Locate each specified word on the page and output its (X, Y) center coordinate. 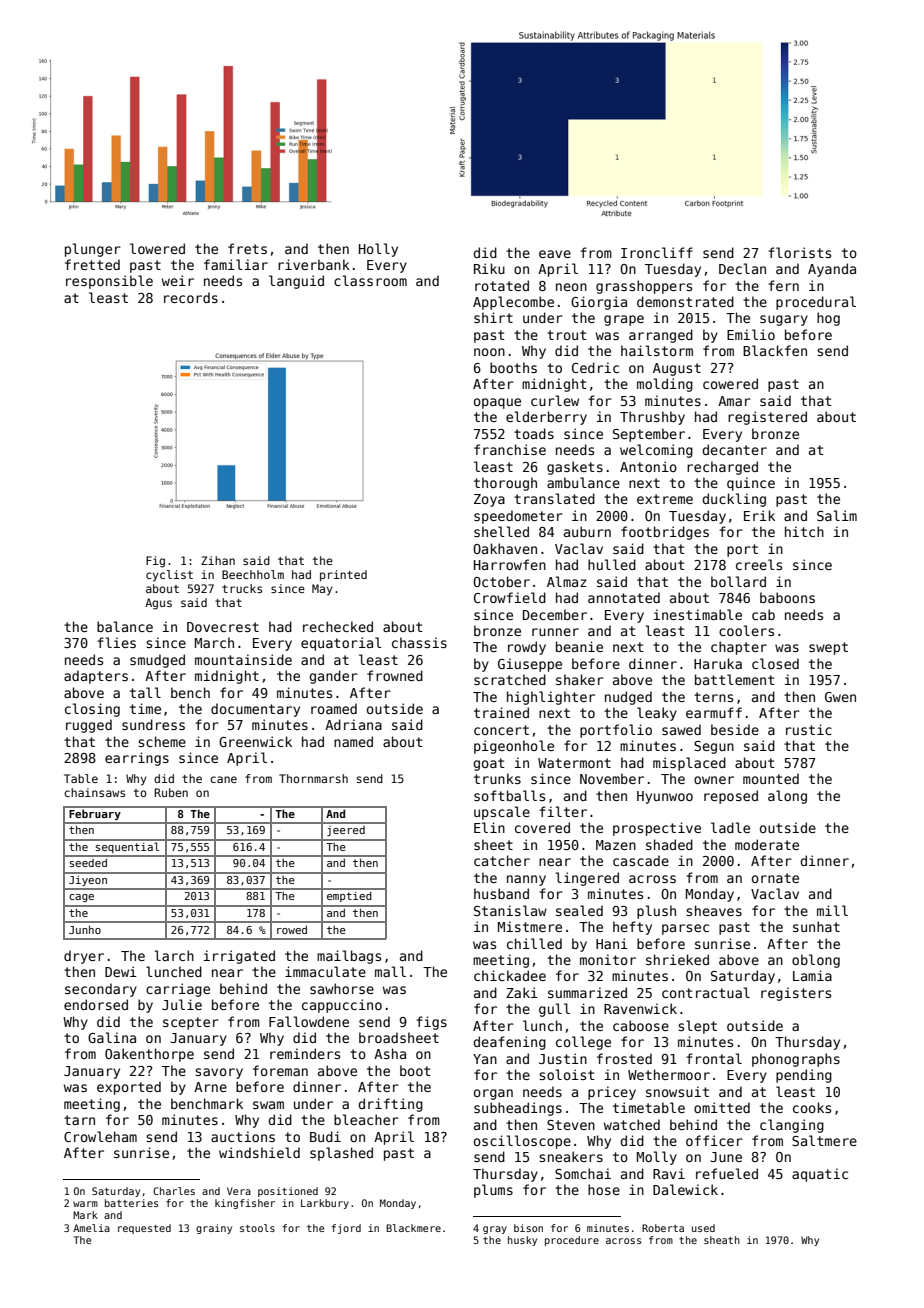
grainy (214, 1229)
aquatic (820, 1175)
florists (799, 252)
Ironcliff (657, 252)
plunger (93, 250)
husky (522, 1241)
